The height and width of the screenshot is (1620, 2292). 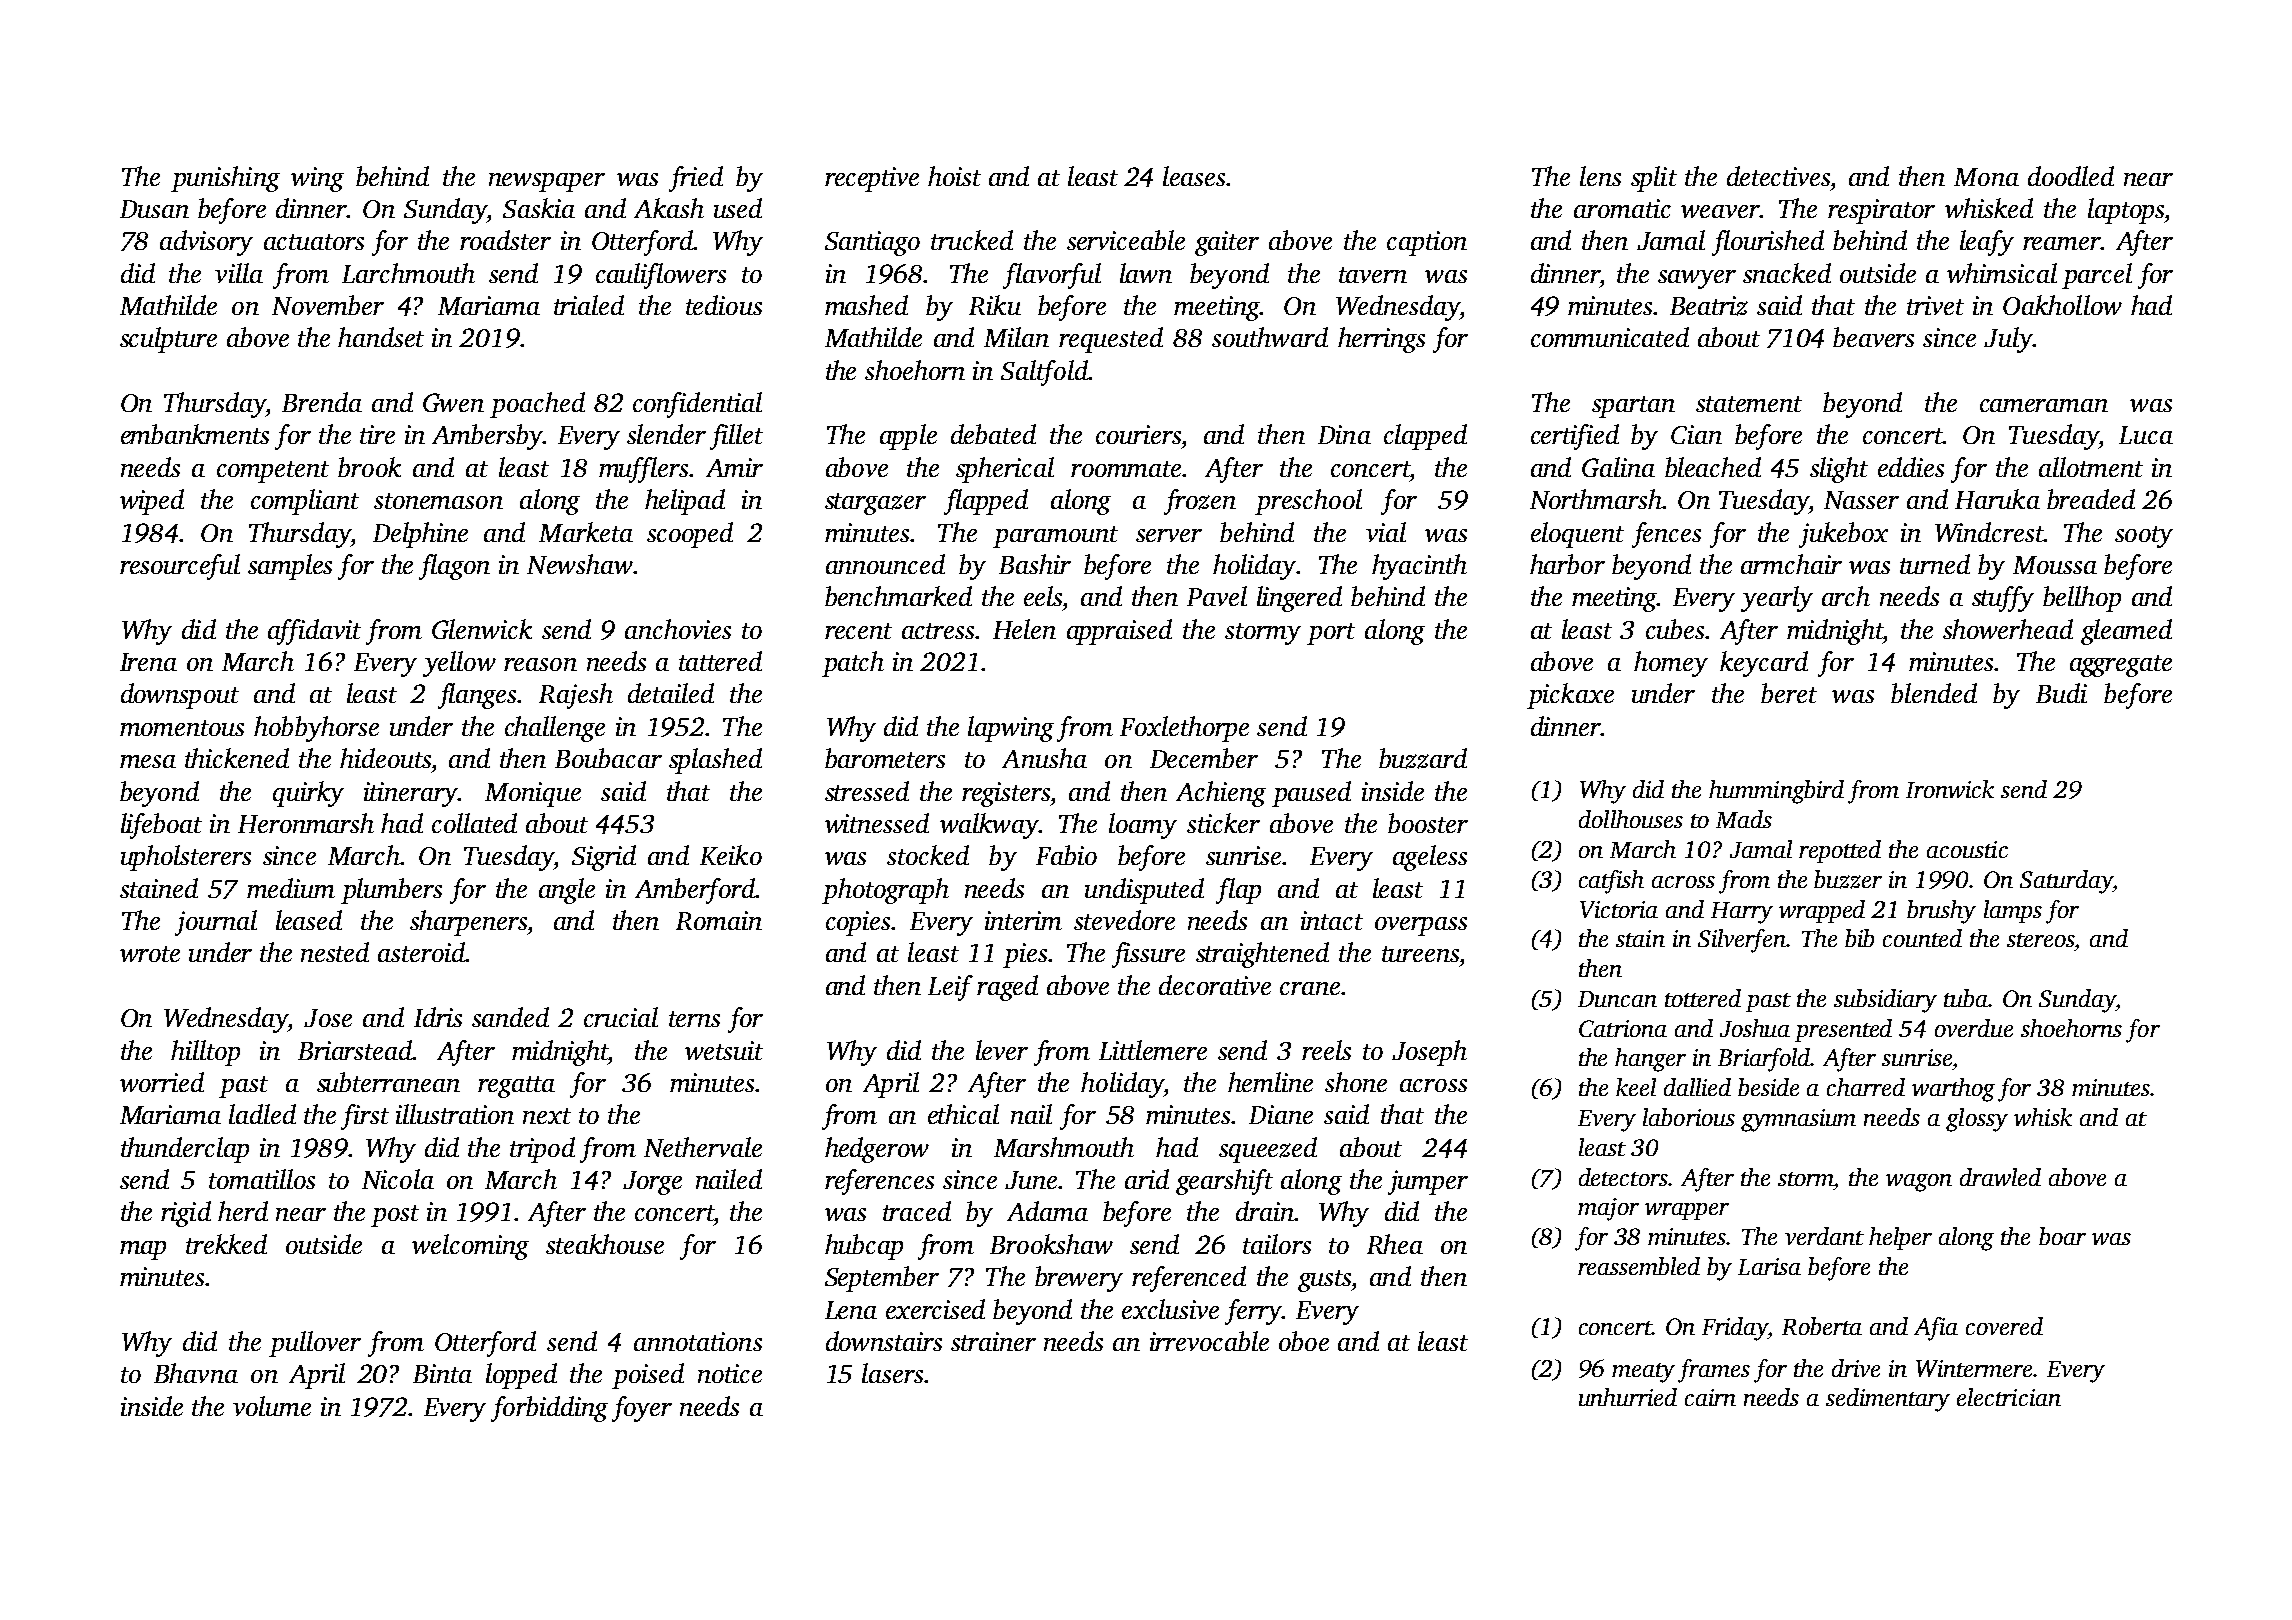 I want to click on statement, so click(x=1749, y=404).
